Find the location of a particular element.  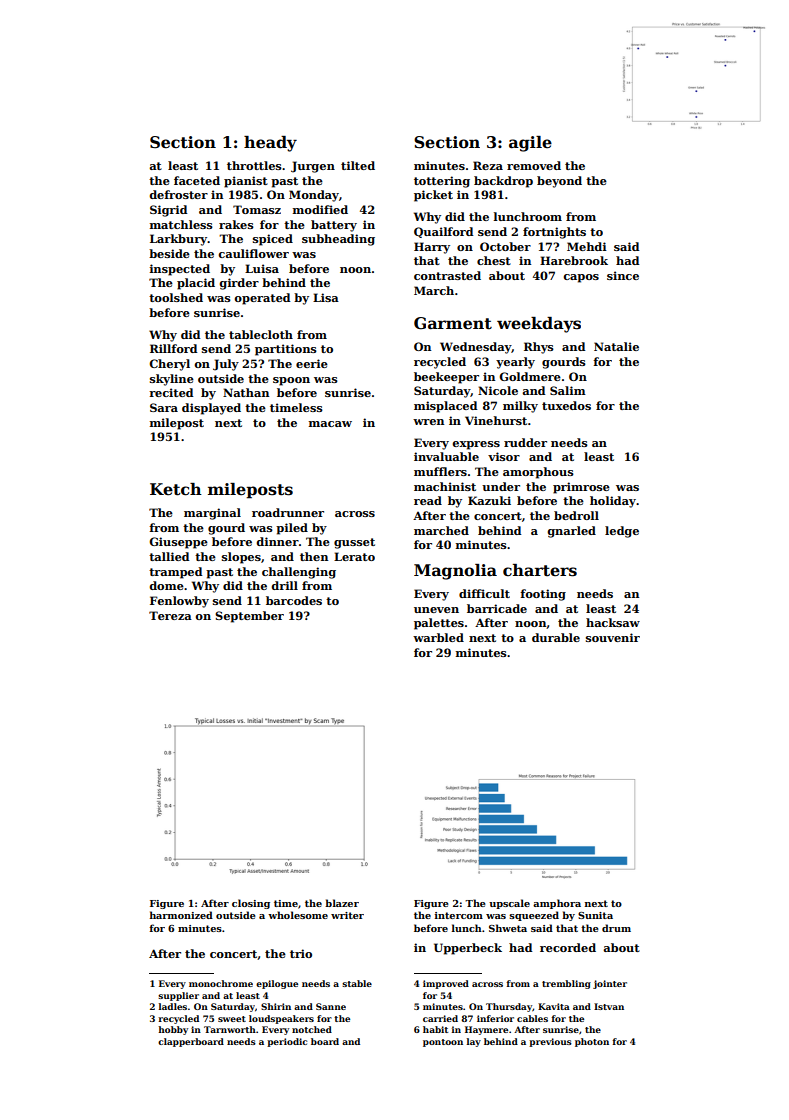

Luisa is located at coordinates (262, 268).
